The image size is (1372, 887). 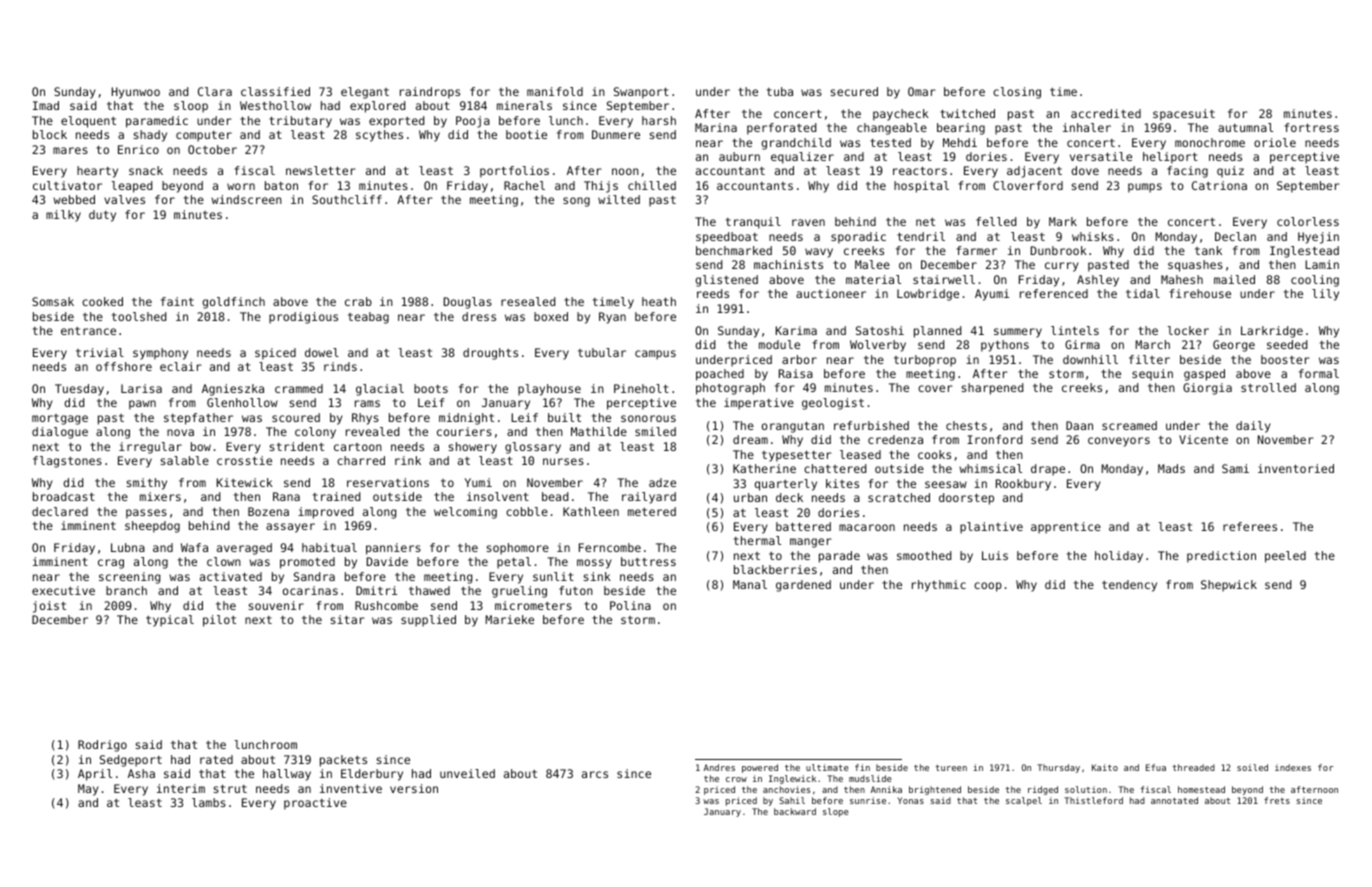 I want to click on fortress, so click(x=1311, y=127).
